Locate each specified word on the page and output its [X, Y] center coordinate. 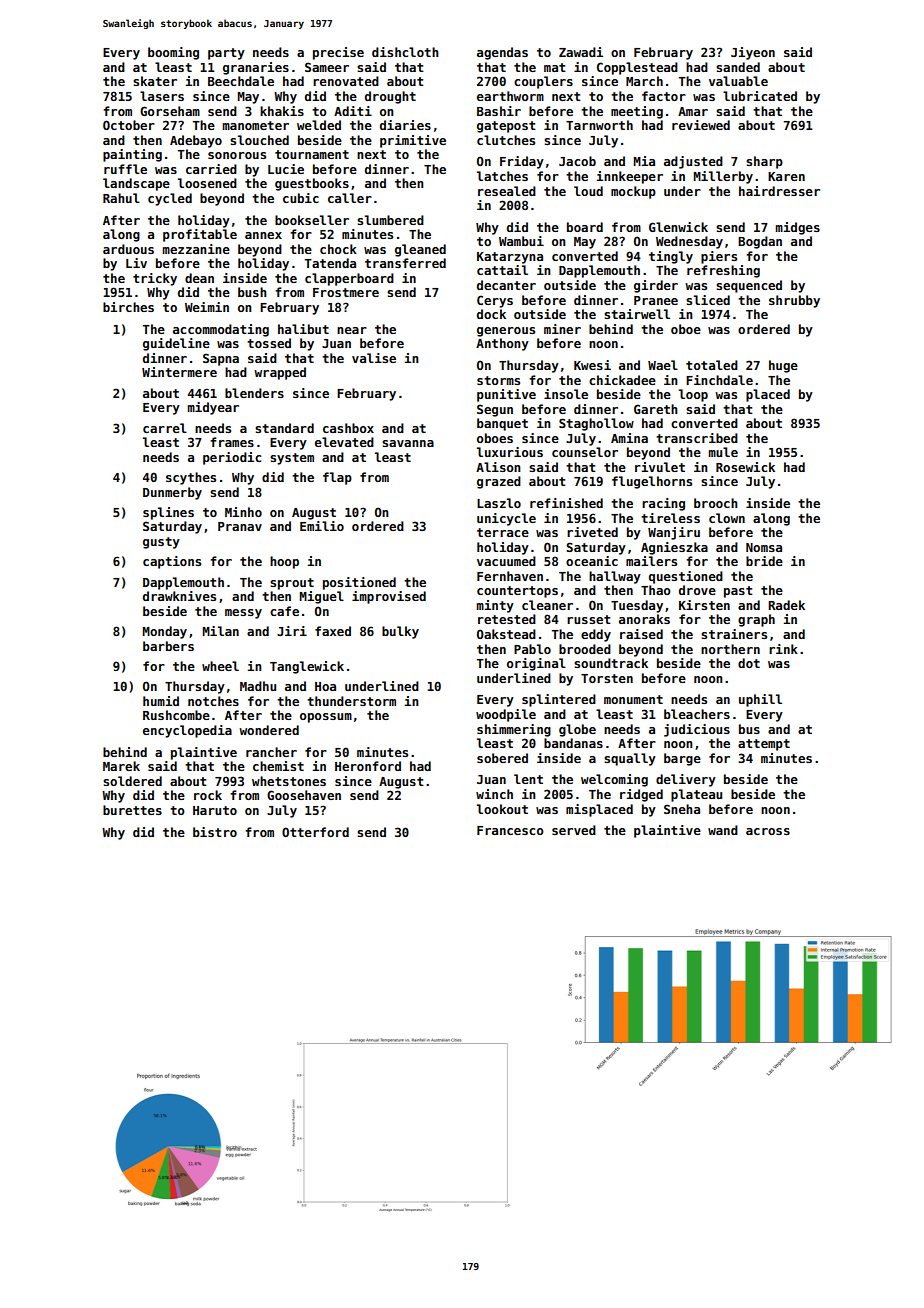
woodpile [506, 715]
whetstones [289, 781]
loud [588, 191]
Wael [663, 365]
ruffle [125, 169]
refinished [566, 503]
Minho [243, 512]
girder [656, 286]
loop [693, 395]
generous [506, 332]
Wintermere [179, 372]
